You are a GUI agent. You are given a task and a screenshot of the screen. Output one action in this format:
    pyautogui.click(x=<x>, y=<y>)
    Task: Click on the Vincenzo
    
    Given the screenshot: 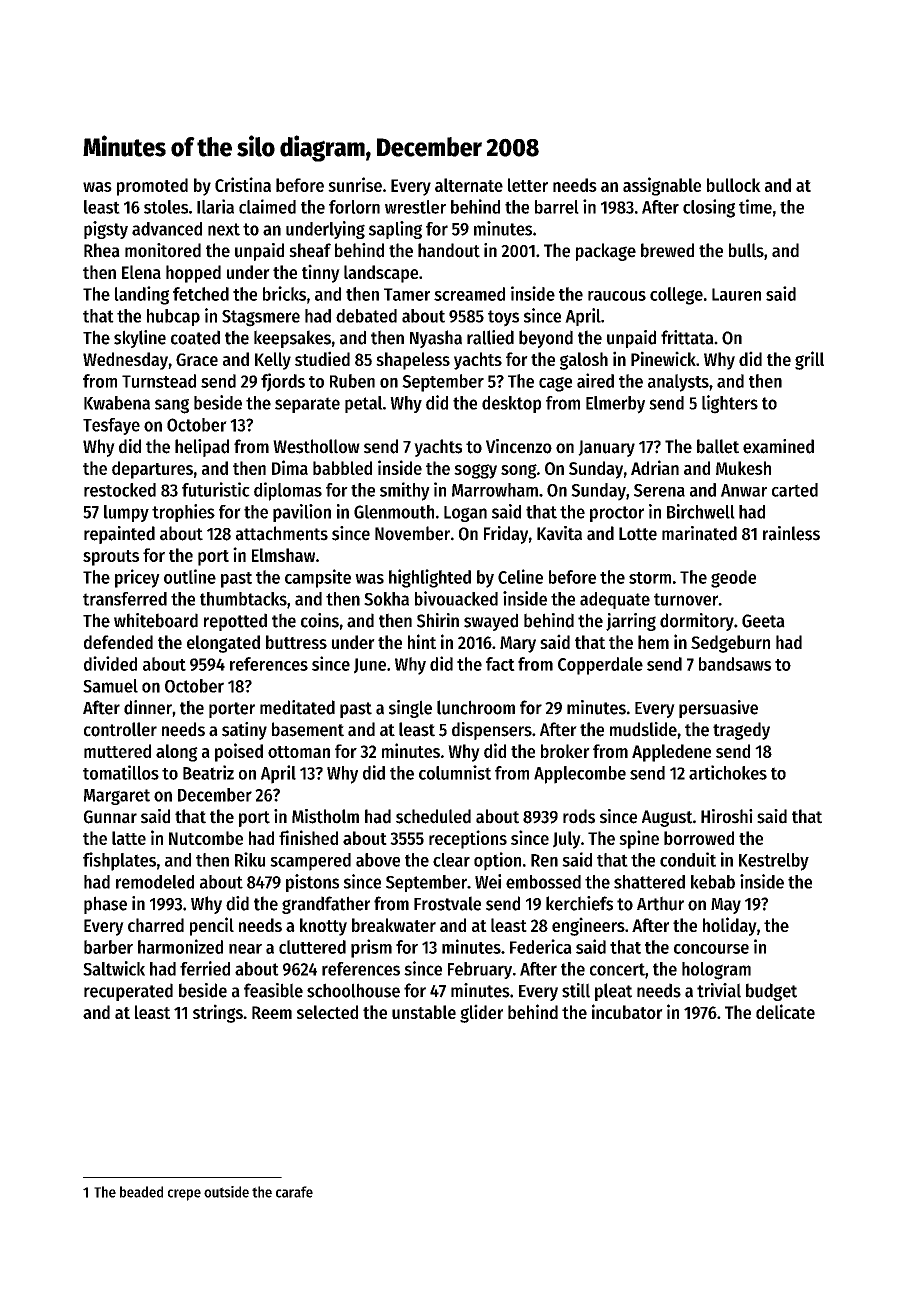 What is the action you would take?
    pyautogui.click(x=519, y=446)
